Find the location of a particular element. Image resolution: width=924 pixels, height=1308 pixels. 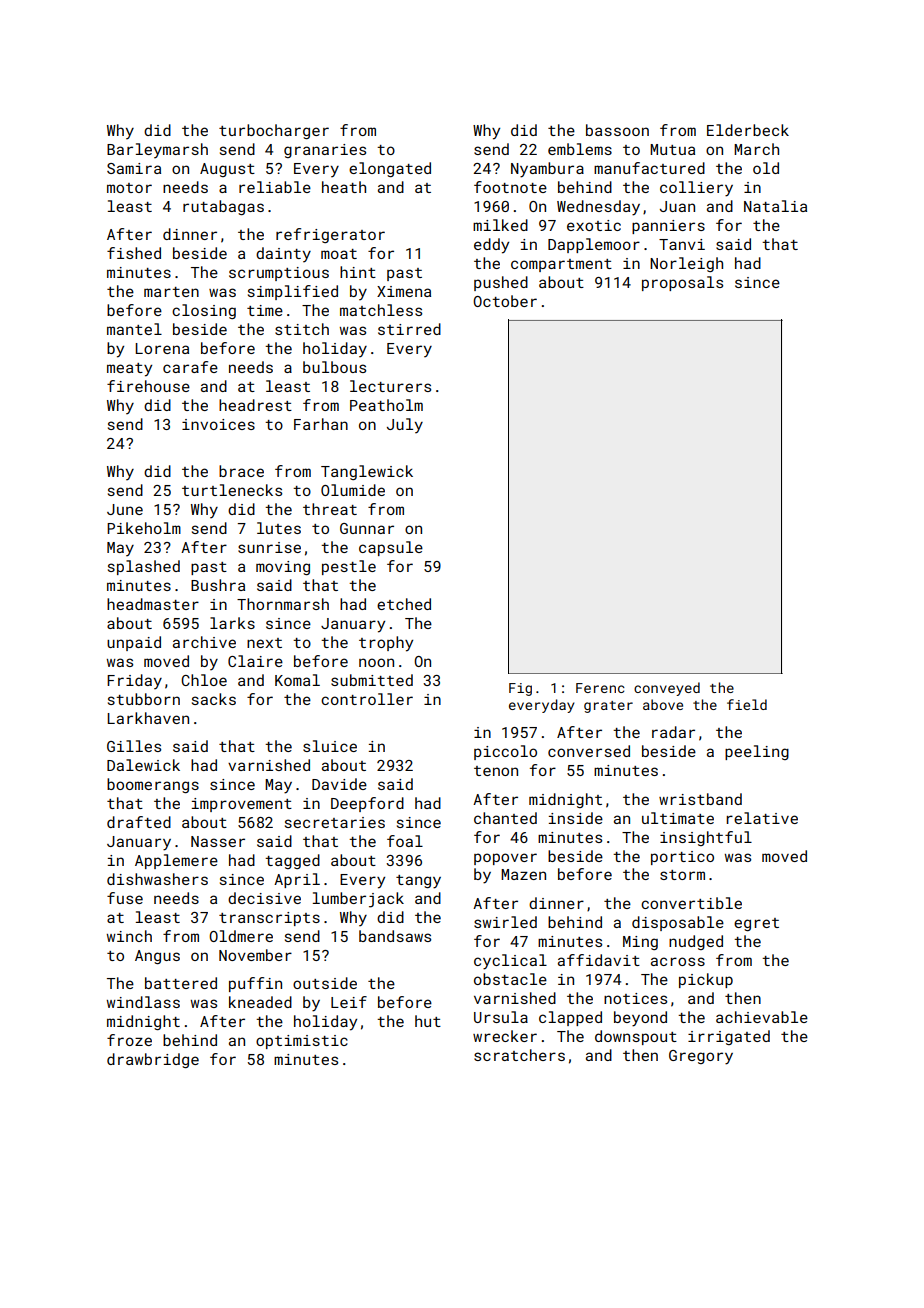

drafted is located at coordinates (139, 822).
